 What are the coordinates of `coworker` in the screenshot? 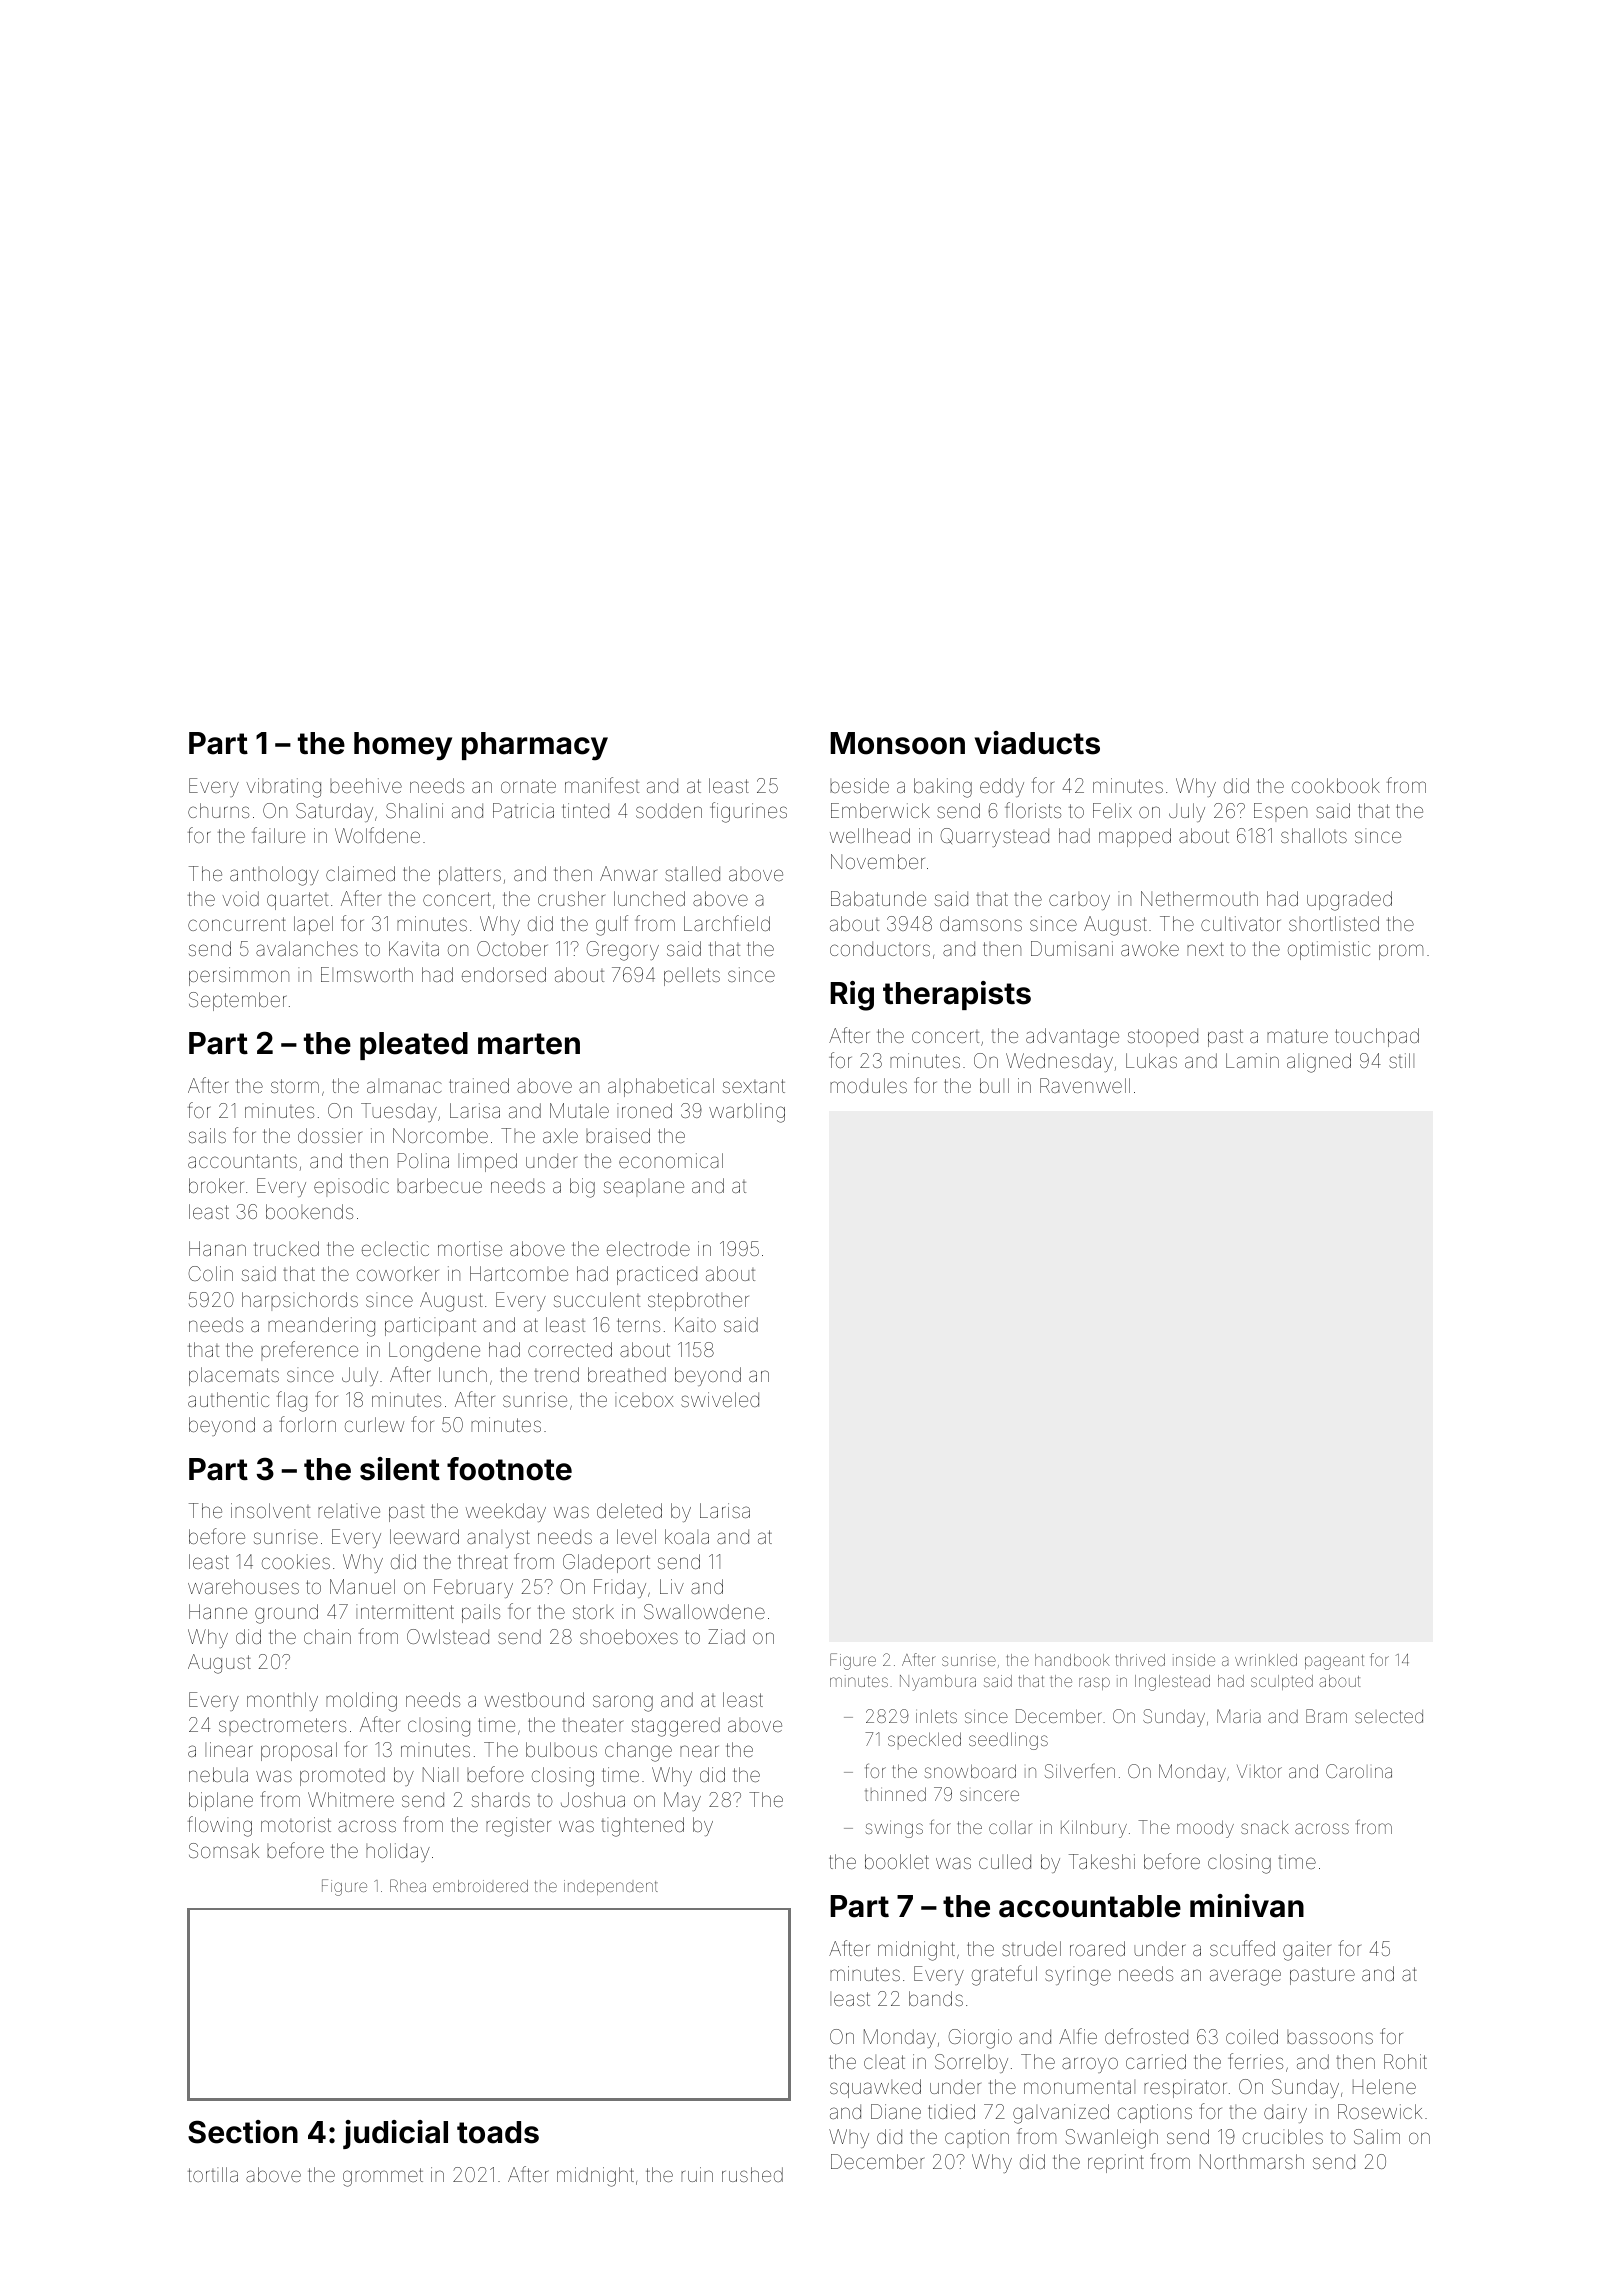 It's located at (398, 1273).
